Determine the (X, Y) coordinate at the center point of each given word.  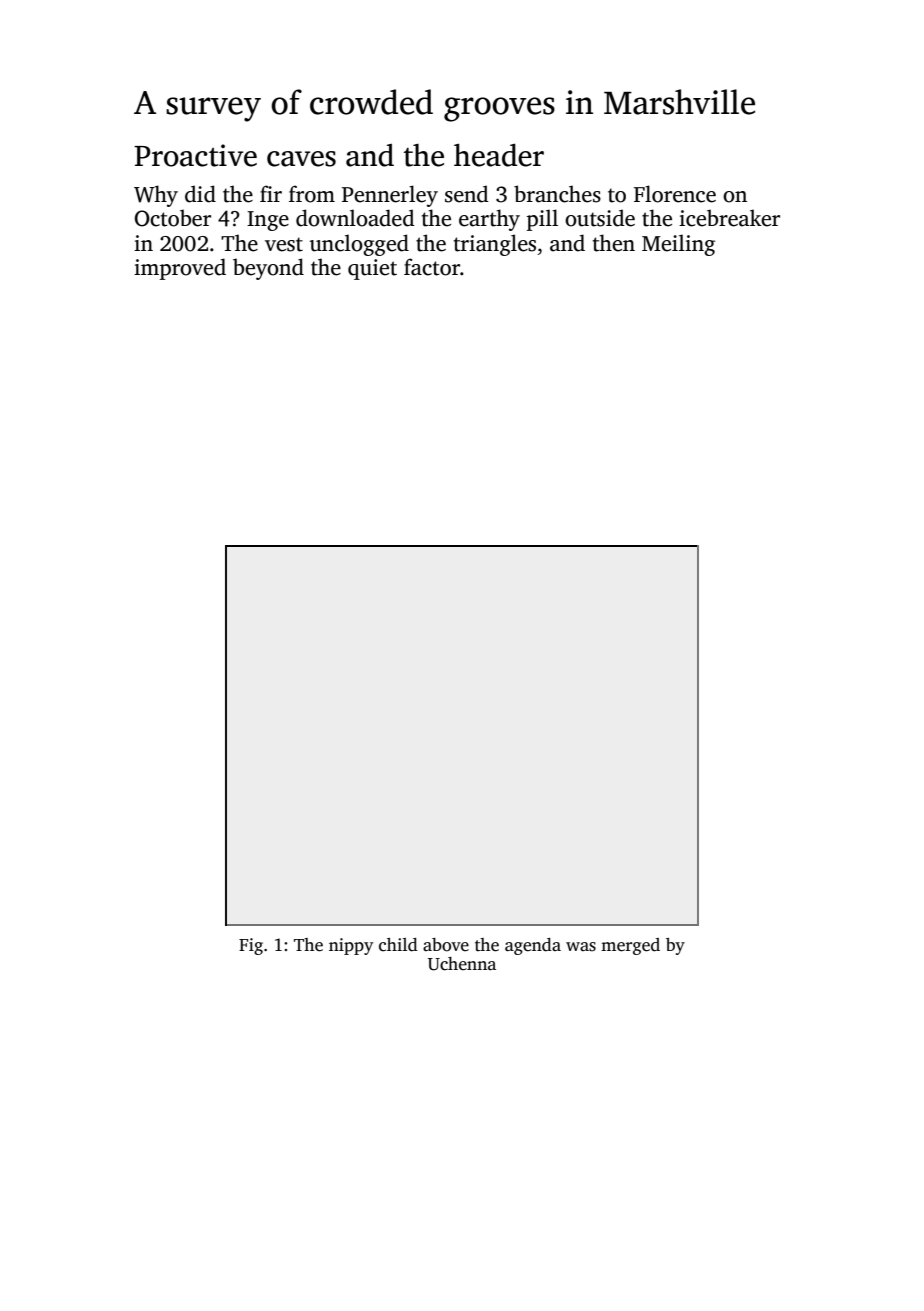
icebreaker (729, 218)
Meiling (678, 245)
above (446, 945)
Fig (251, 946)
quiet (372, 269)
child (398, 945)
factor (432, 267)
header (499, 155)
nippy (351, 946)
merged (630, 946)
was (581, 947)
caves (301, 159)
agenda (533, 946)
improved (180, 269)
